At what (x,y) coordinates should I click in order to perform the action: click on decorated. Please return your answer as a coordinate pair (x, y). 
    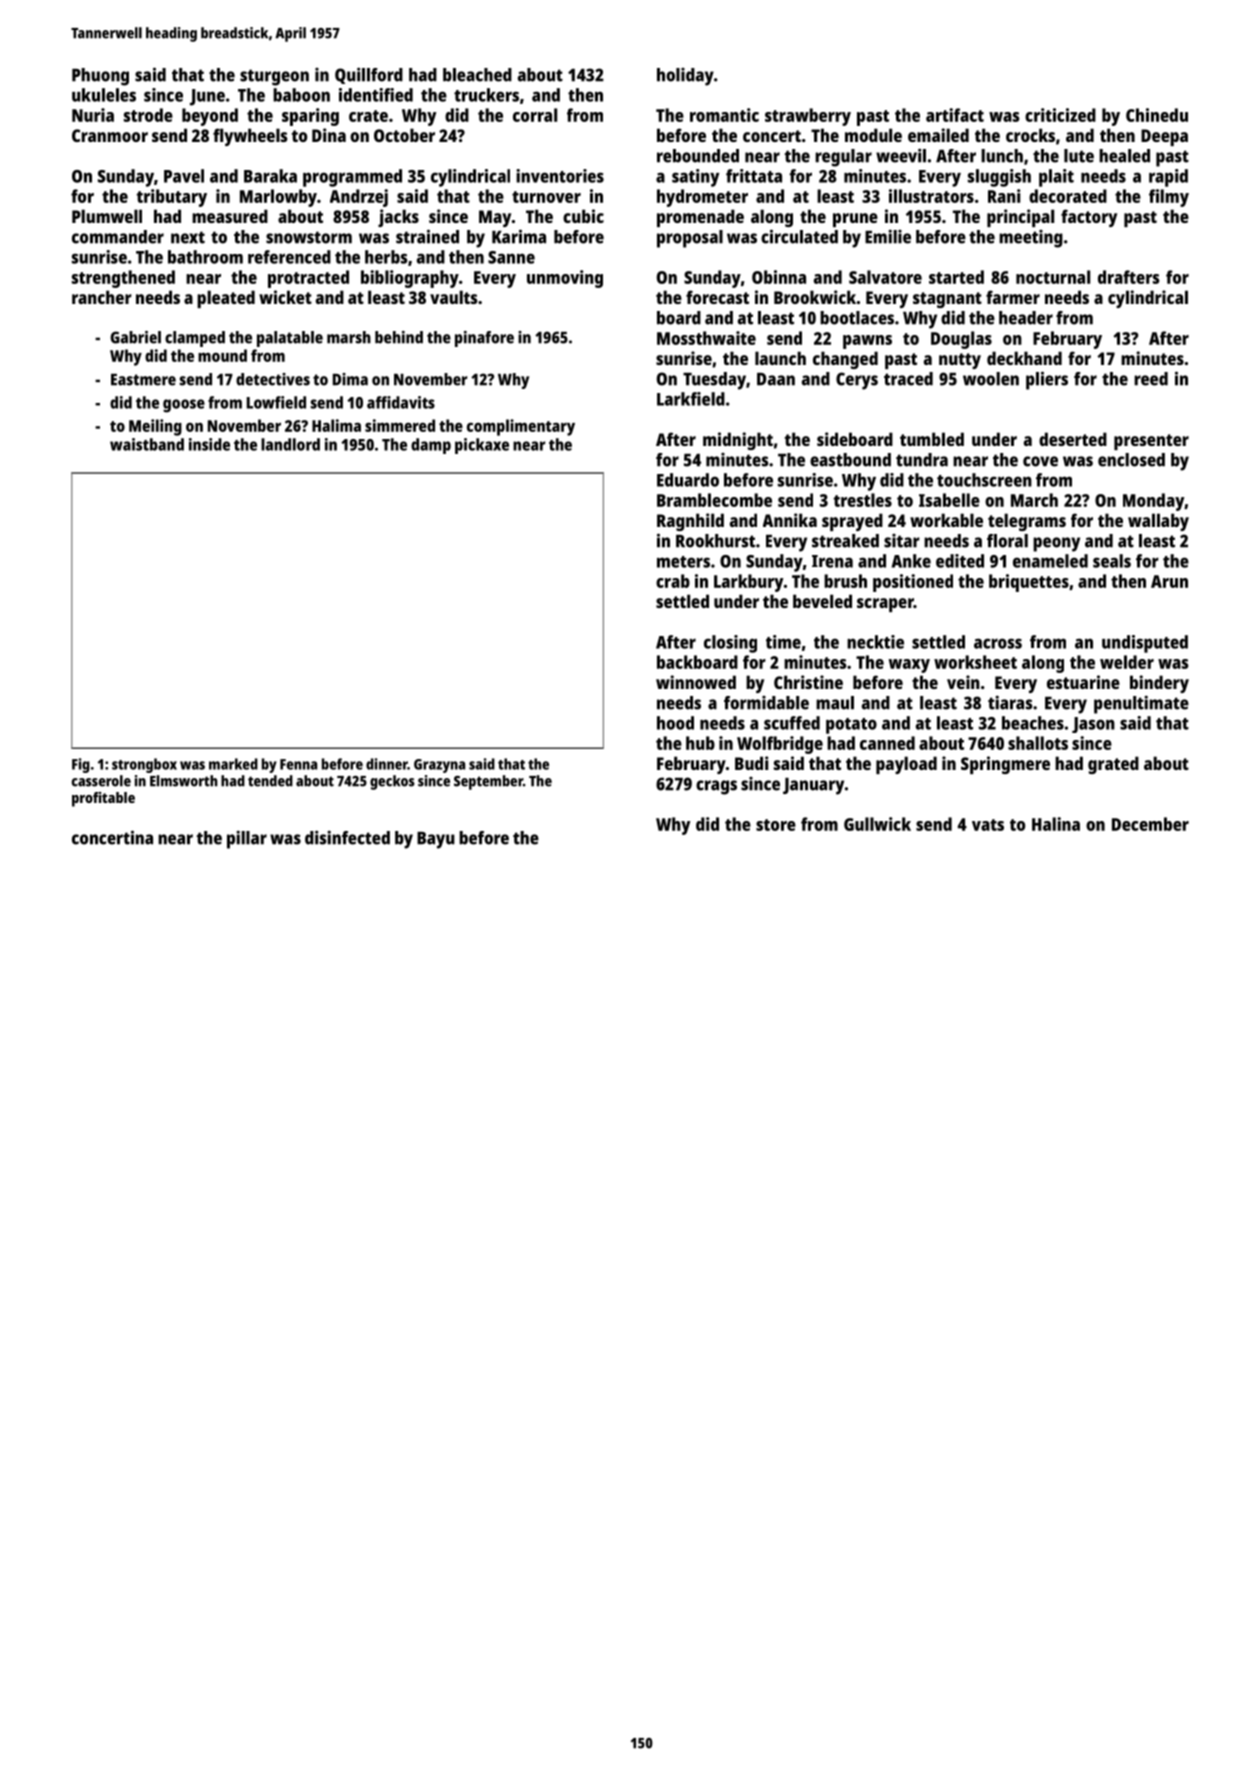
    Looking at the image, I should click on (1068, 196).
